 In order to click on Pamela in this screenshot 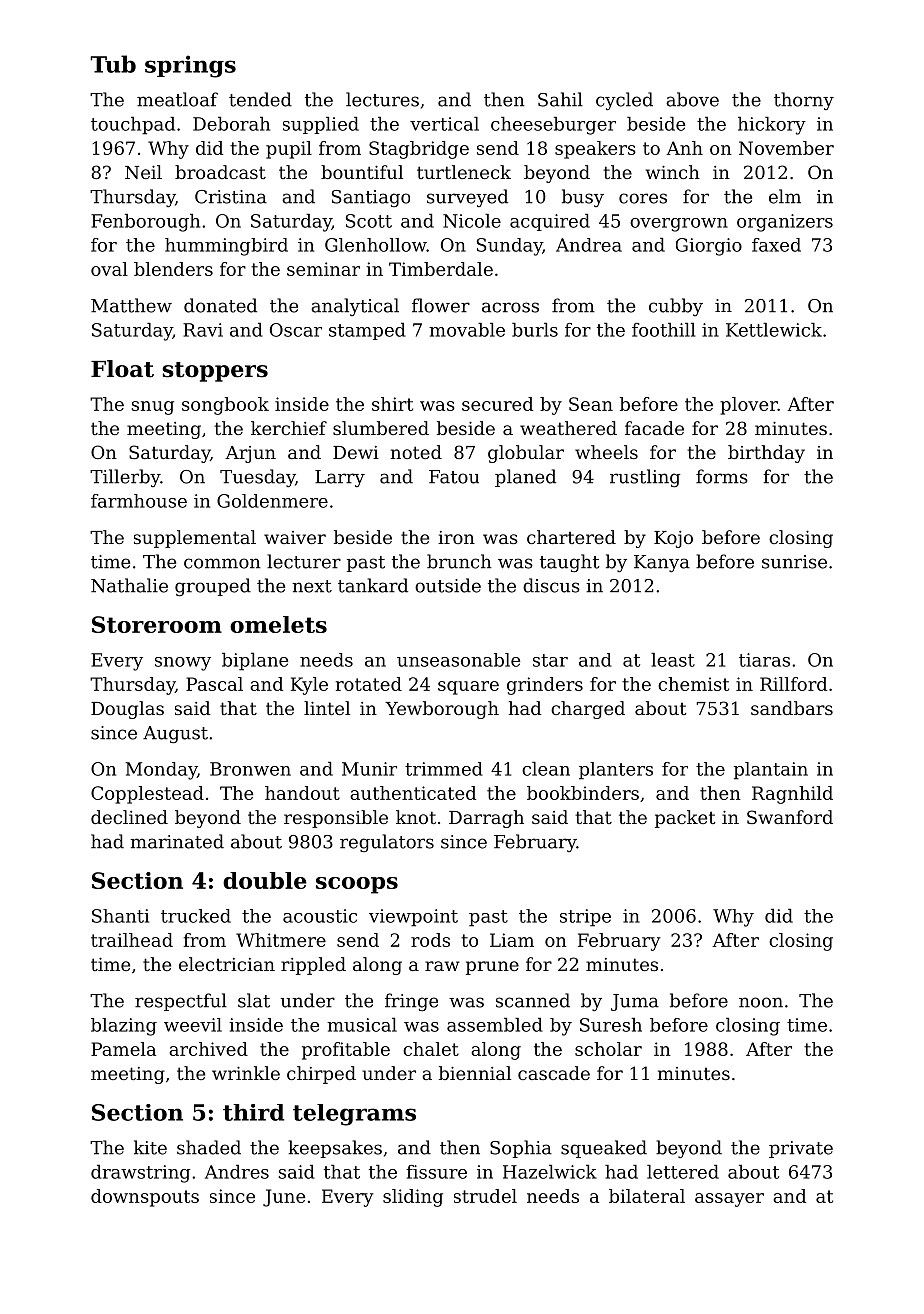, I will do `click(123, 1049)`.
